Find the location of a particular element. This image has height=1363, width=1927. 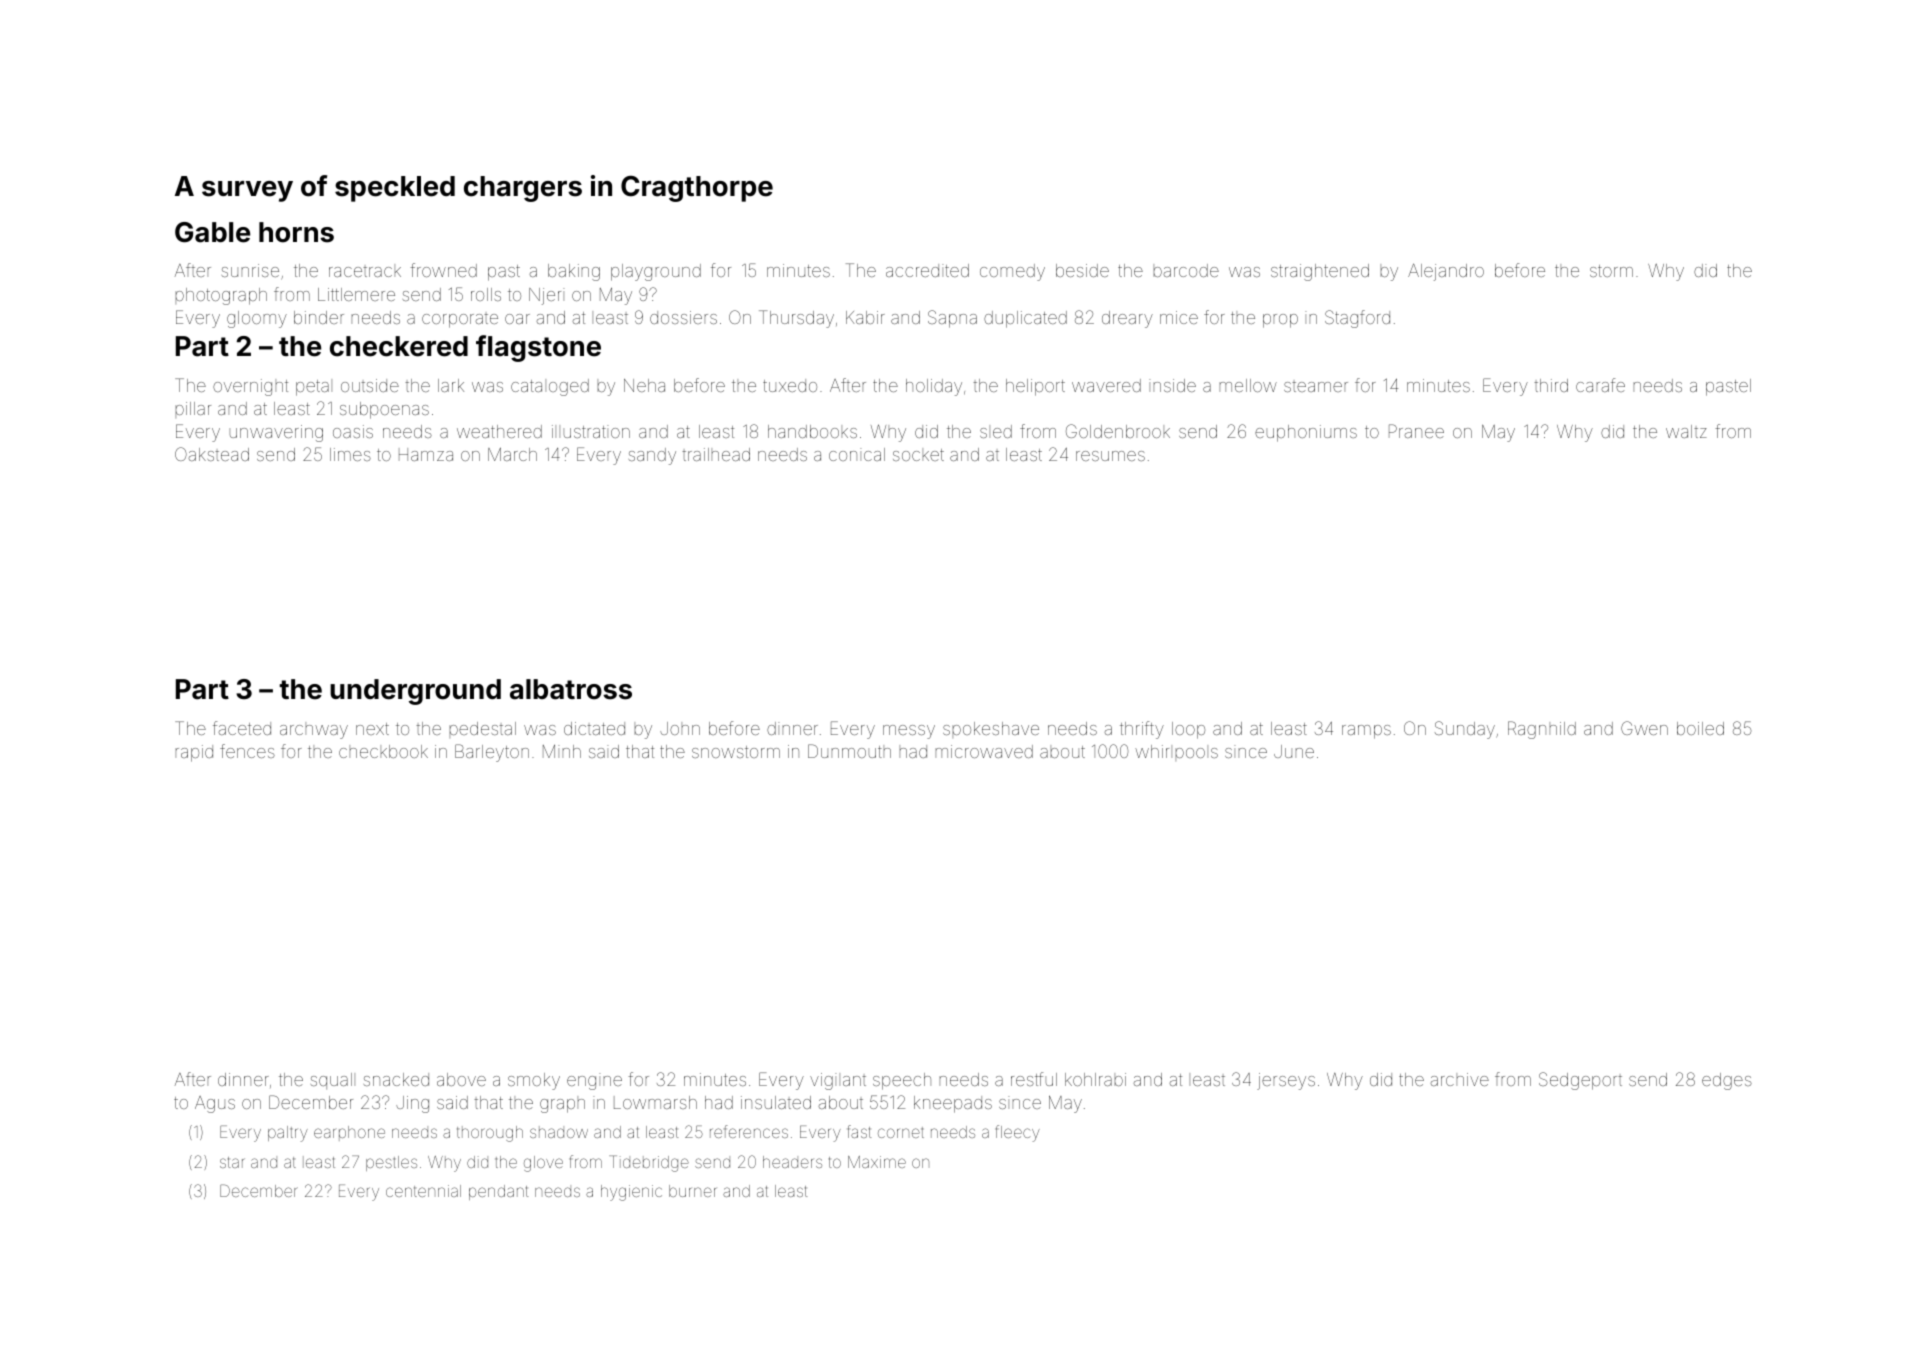

sandy is located at coordinates (652, 456).
